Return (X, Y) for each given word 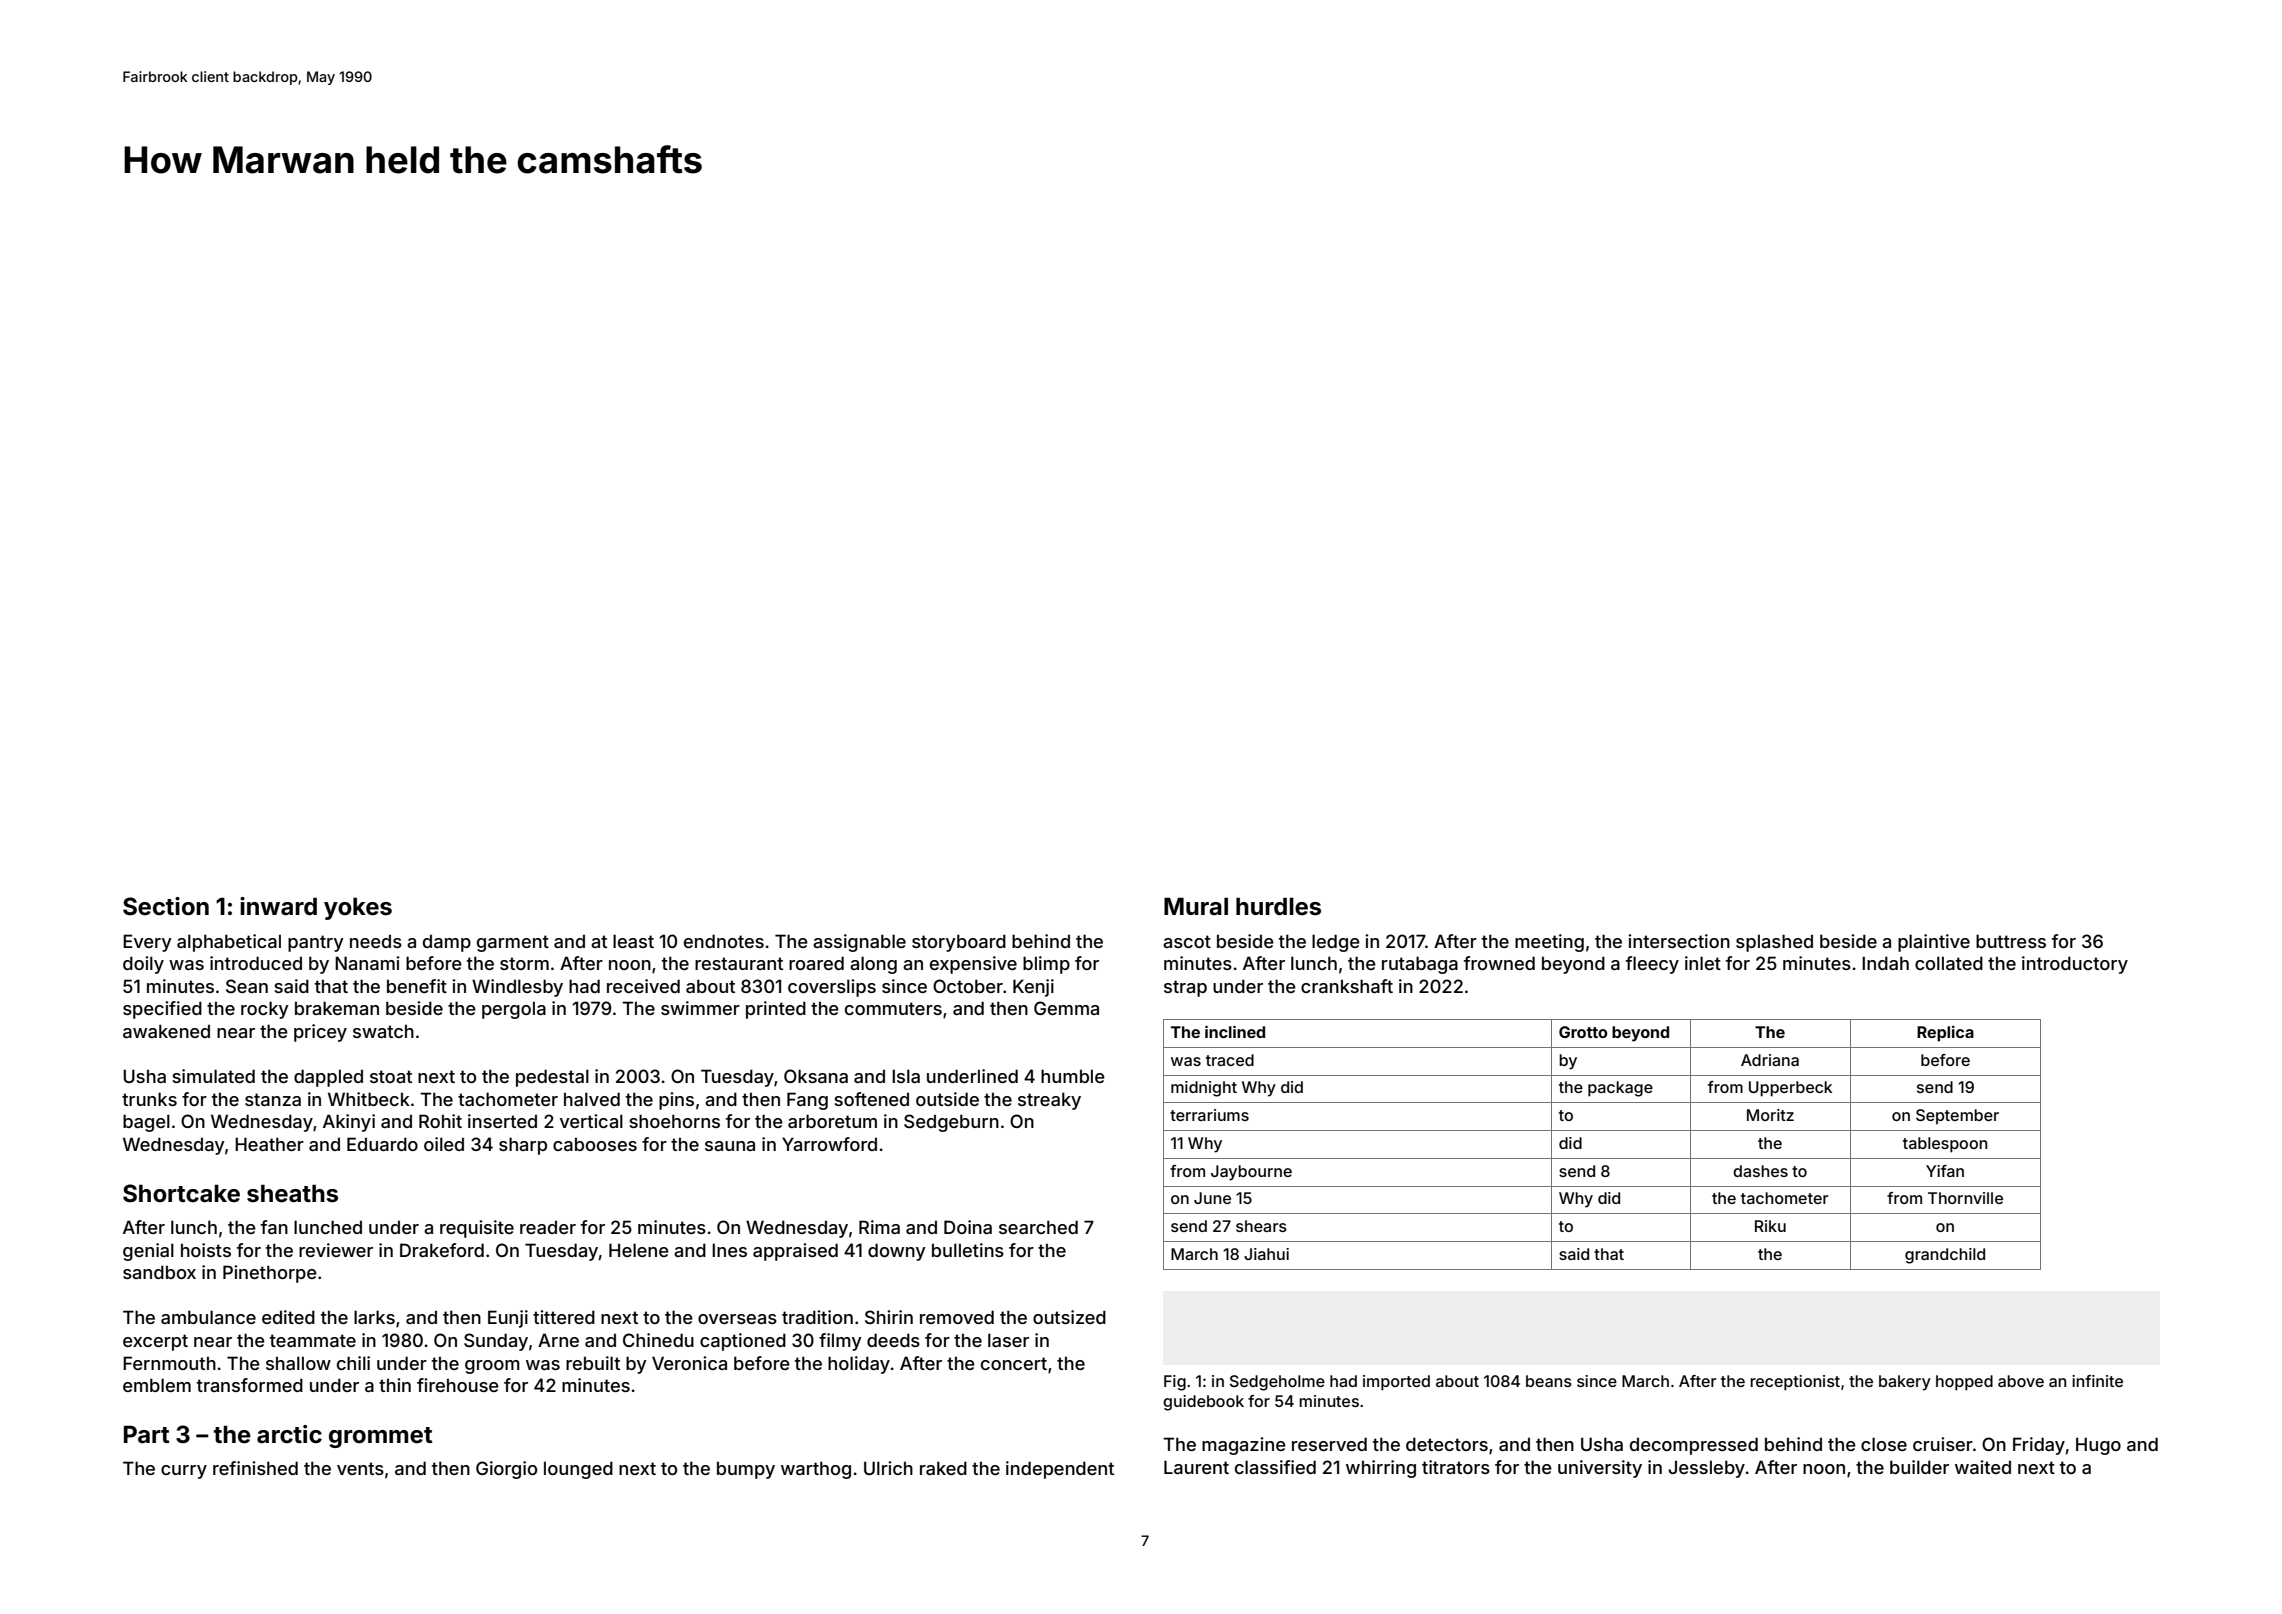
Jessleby (1706, 1469)
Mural (1196, 906)
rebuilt (593, 1363)
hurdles (1278, 906)
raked (943, 1468)
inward (278, 906)
